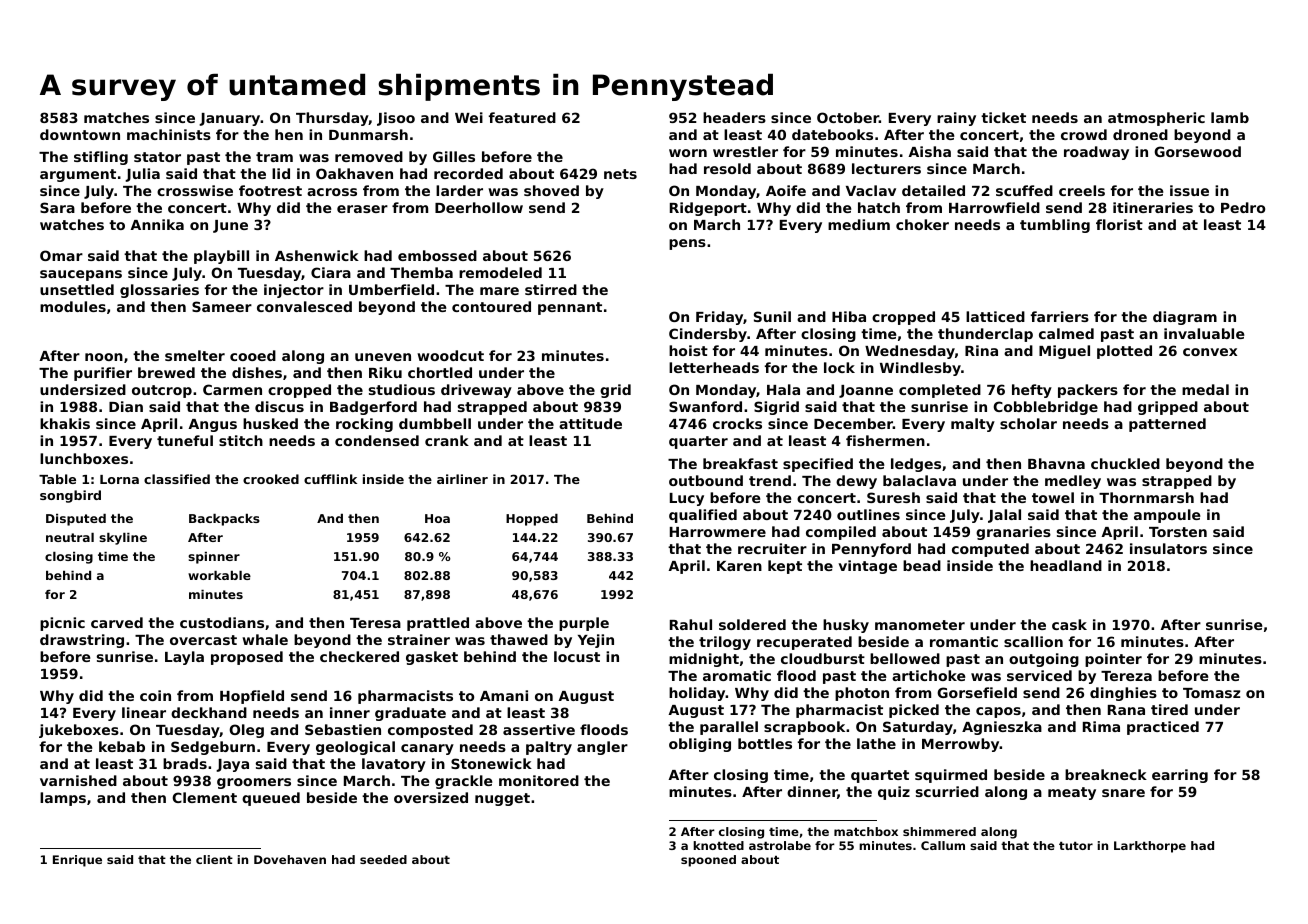 Image resolution: width=1308 pixels, height=924 pixels. What do you see at coordinates (1204, 333) in the screenshot?
I see `invaluable` at bounding box center [1204, 333].
